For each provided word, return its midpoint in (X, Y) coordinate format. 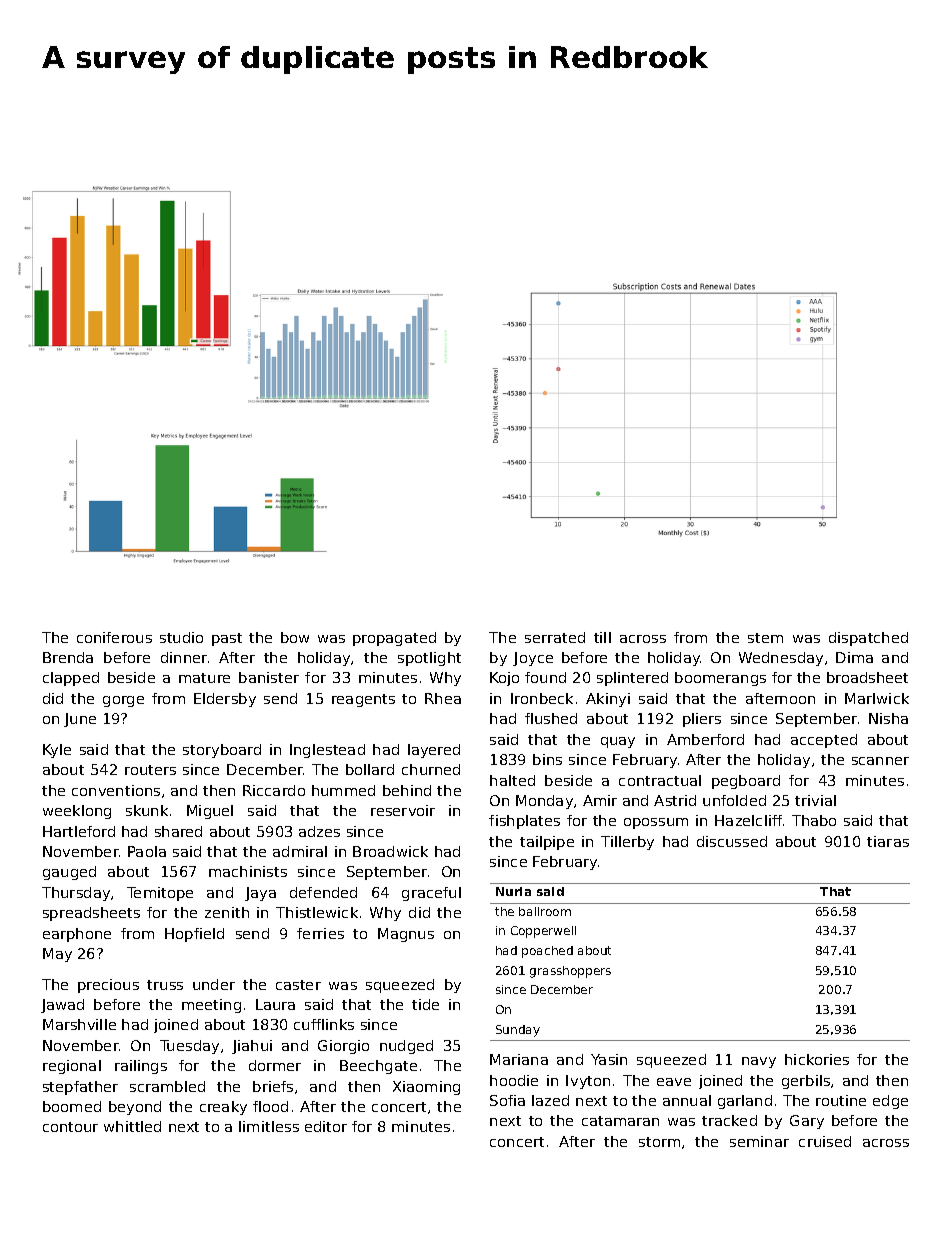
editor (326, 1126)
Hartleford (79, 831)
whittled (132, 1126)
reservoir (403, 810)
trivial (815, 800)
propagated (394, 639)
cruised (825, 1141)
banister (269, 677)
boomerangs (720, 679)
